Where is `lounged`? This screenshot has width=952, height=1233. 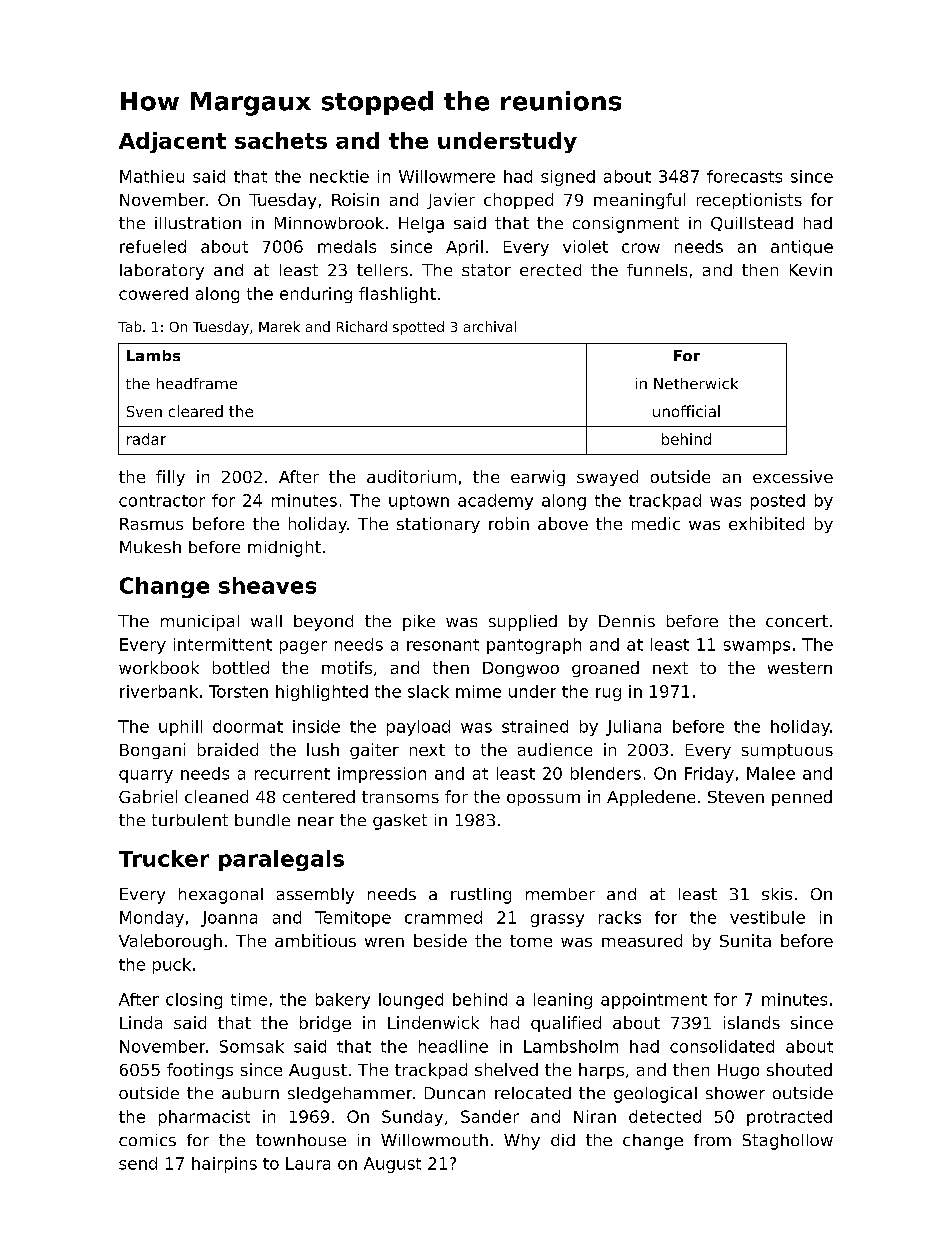
lounged is located at coordinates (411, 1001).
